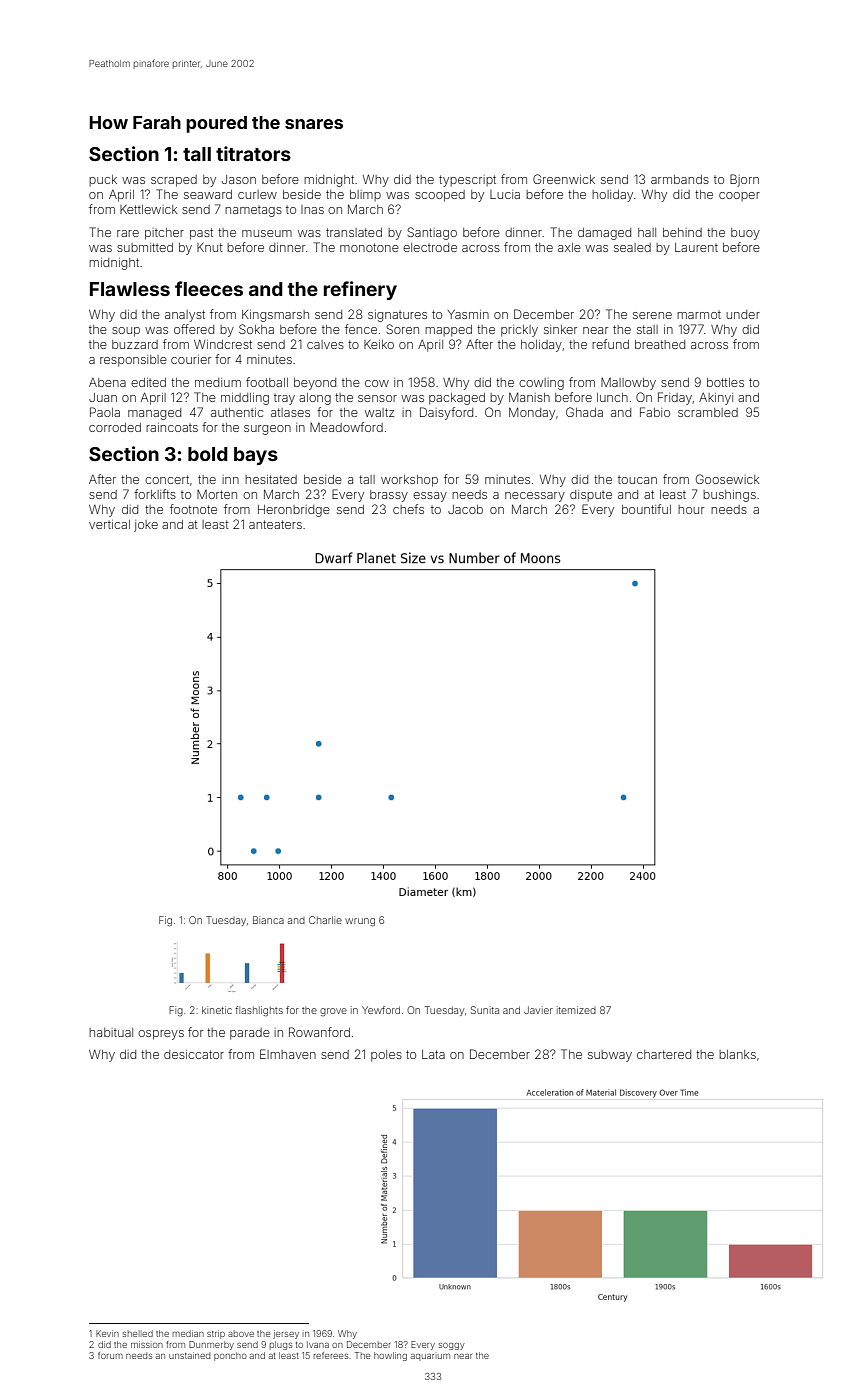 The width and height of the screenshot is (849, 1400). Describe the element at coordinates (290, 412) in the screenshot. I see `atlases` at that location.
